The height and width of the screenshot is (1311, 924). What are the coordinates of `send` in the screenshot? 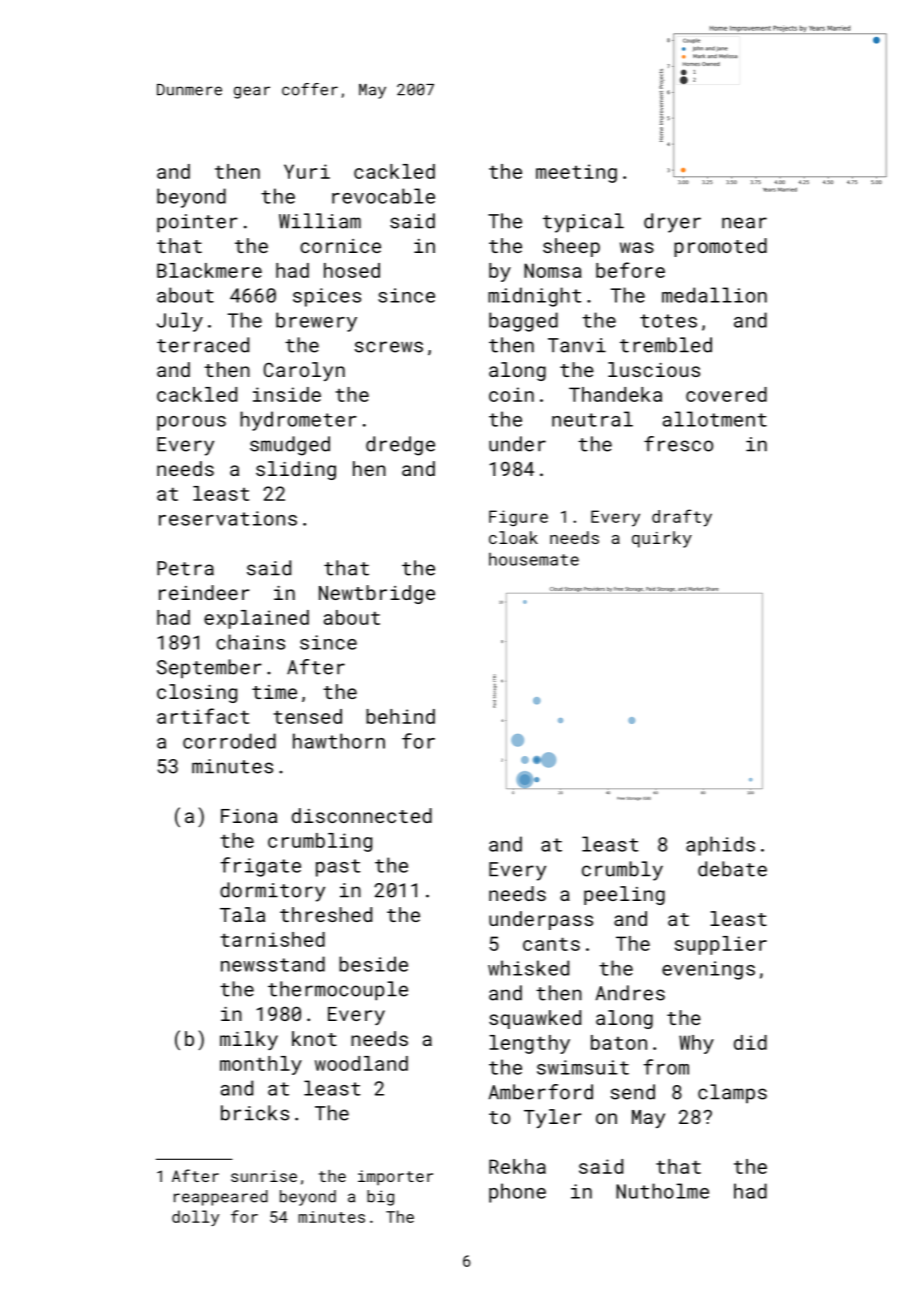 It's located at (633, 1092).
